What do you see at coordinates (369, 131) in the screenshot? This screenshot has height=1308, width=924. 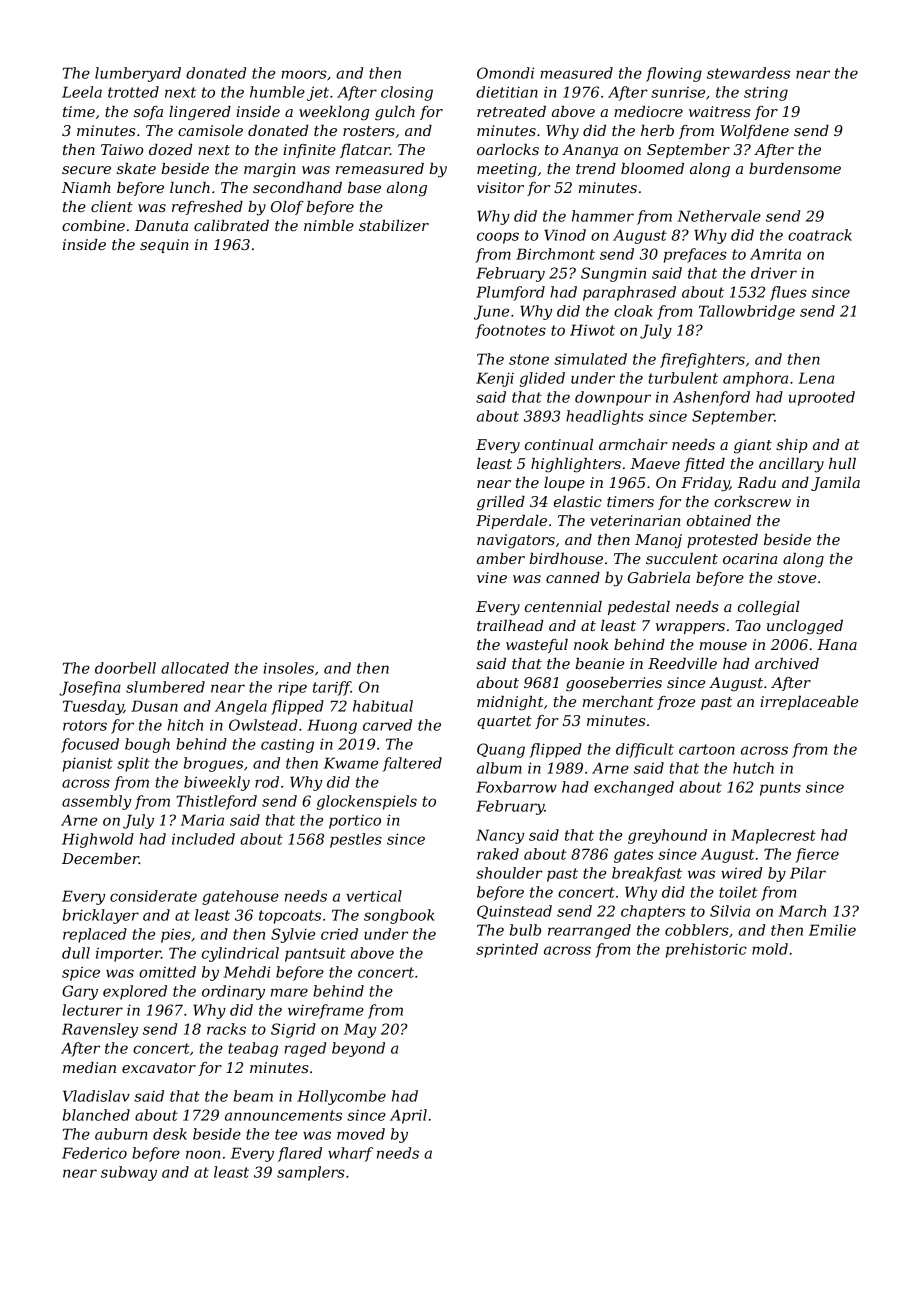 I see `rosters` at bounding box center [369, 131].
